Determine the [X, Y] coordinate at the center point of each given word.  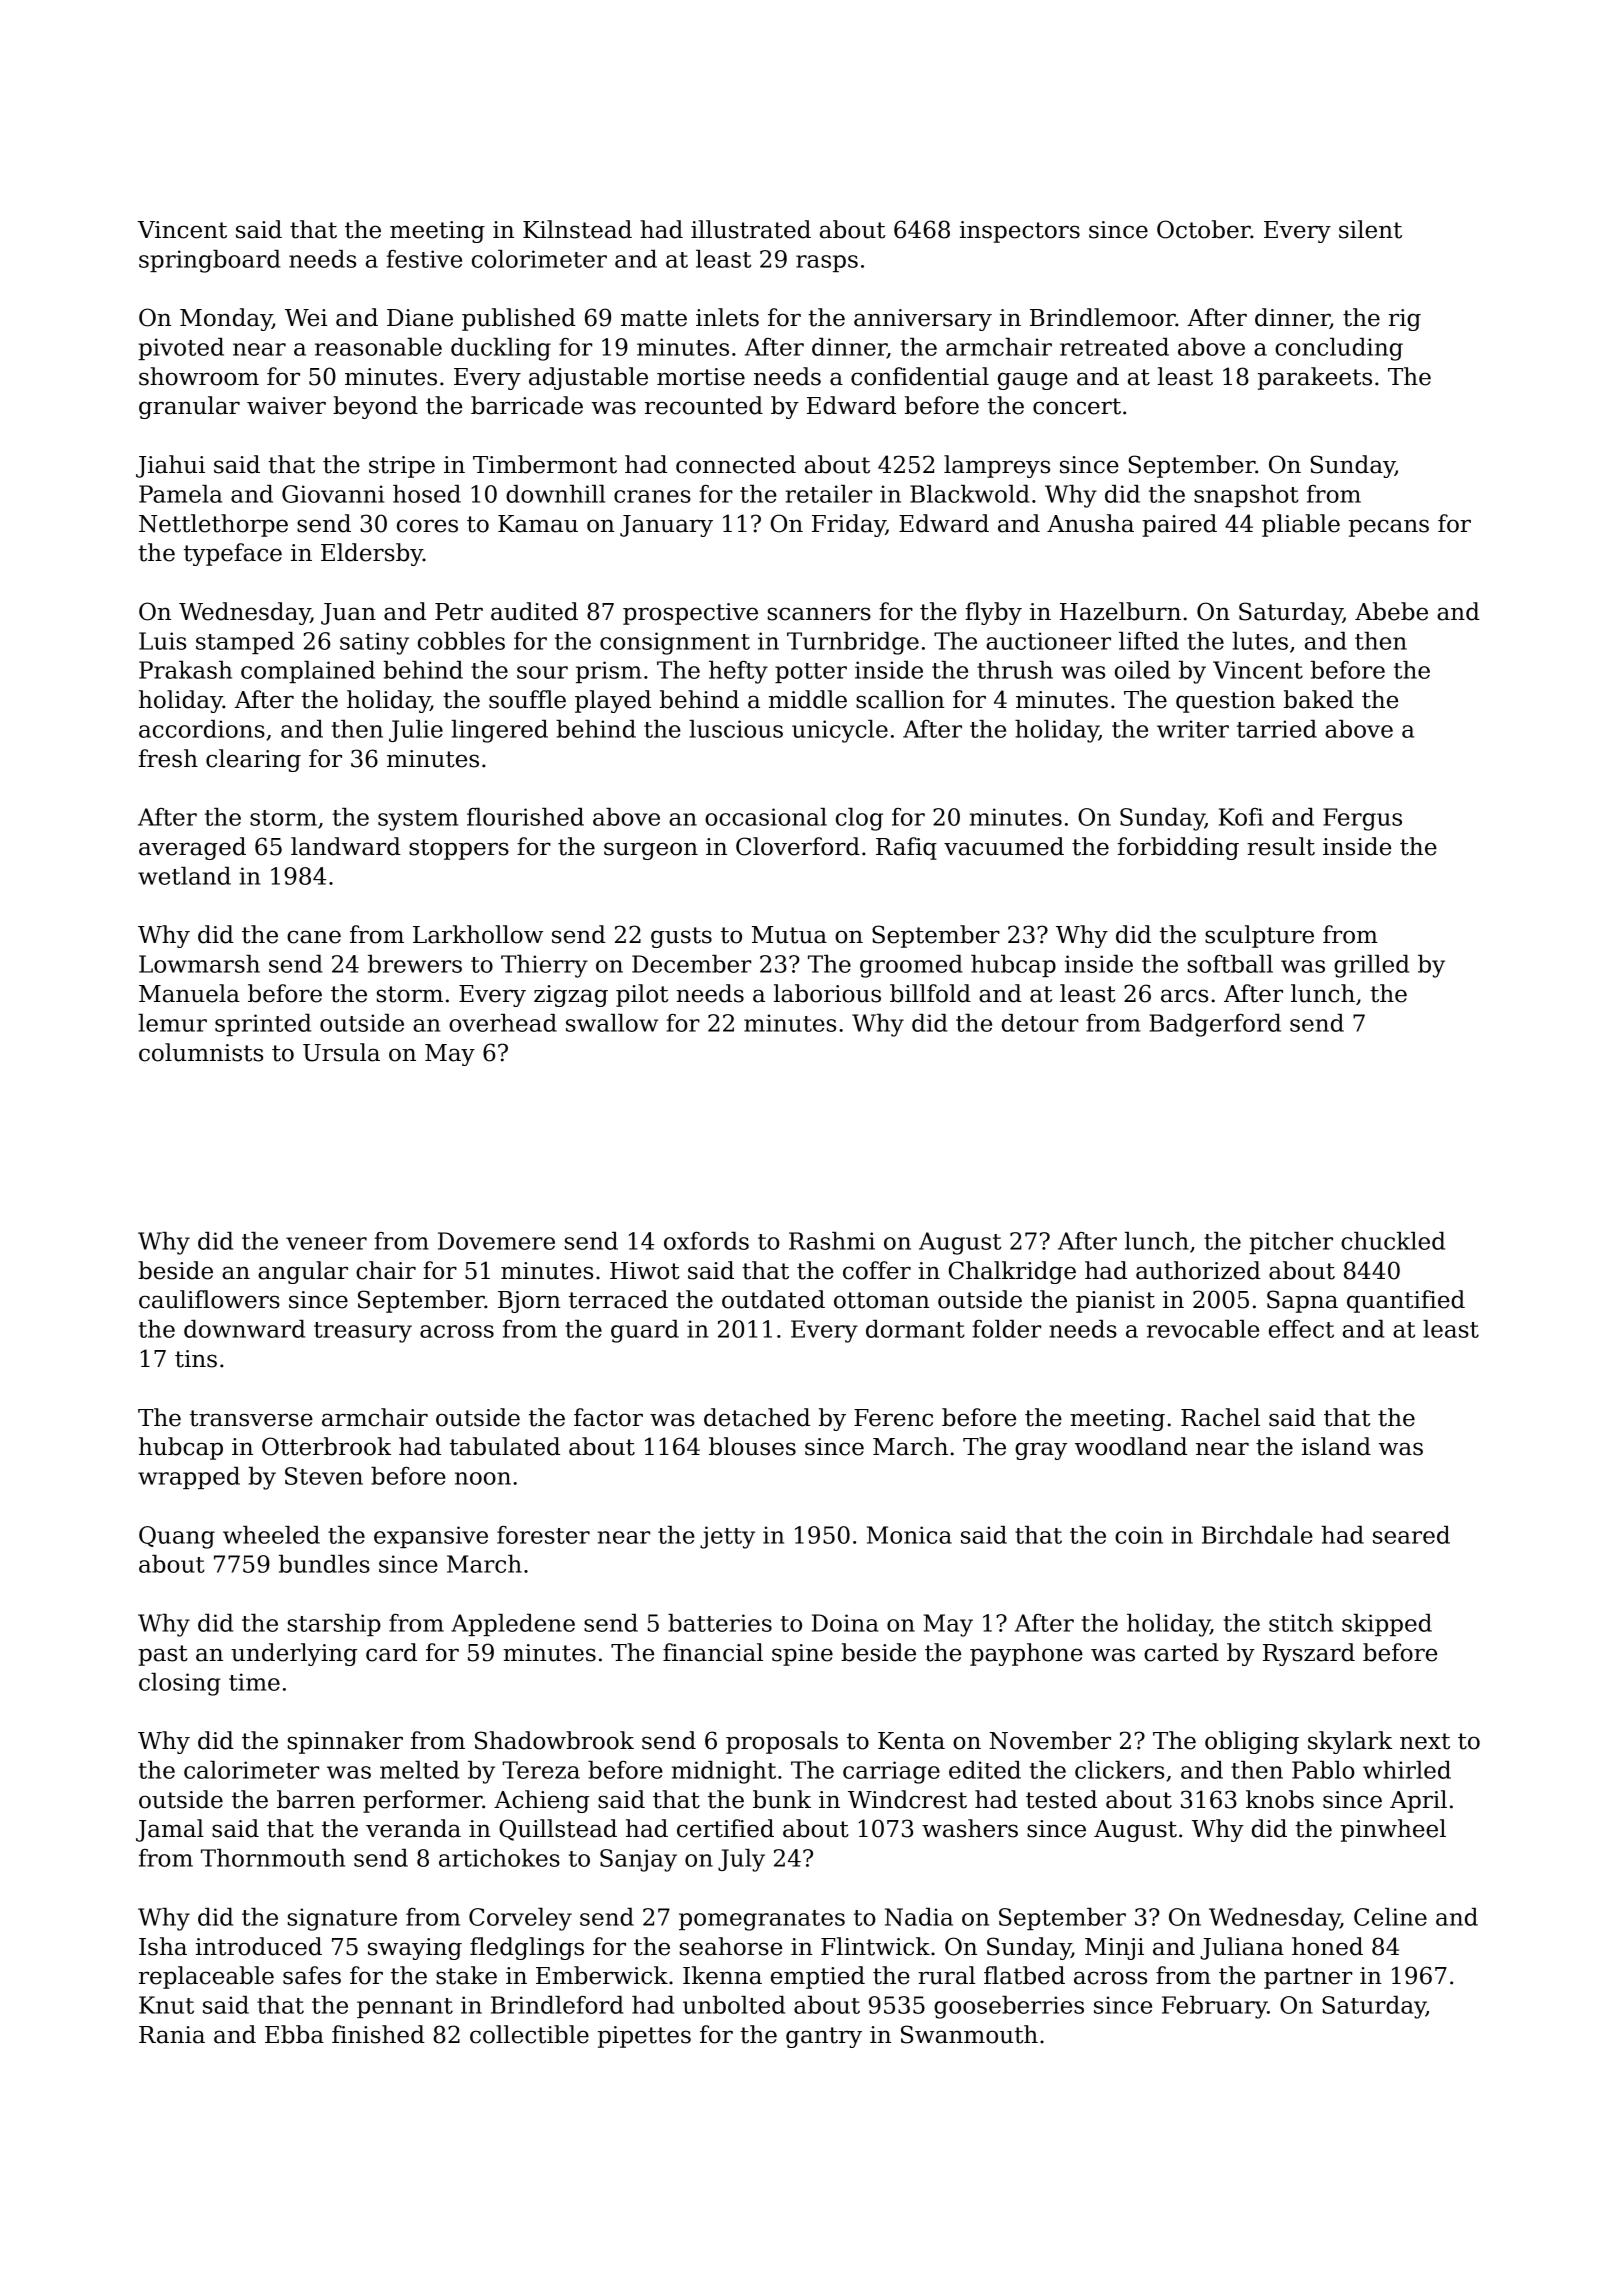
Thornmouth [273, 1858]
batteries [720, 1623]
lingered [499, 731]
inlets [727, 317]
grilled [1371, 966]
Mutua [789, 935]
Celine [1390, 1917]
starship [334, 1625]
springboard [210, 261]
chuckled [1393, 1241]
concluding [1339, 349]
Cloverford [798, 846]
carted [1181, 1652]
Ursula [341, 1052]
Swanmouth [969, 2034]
